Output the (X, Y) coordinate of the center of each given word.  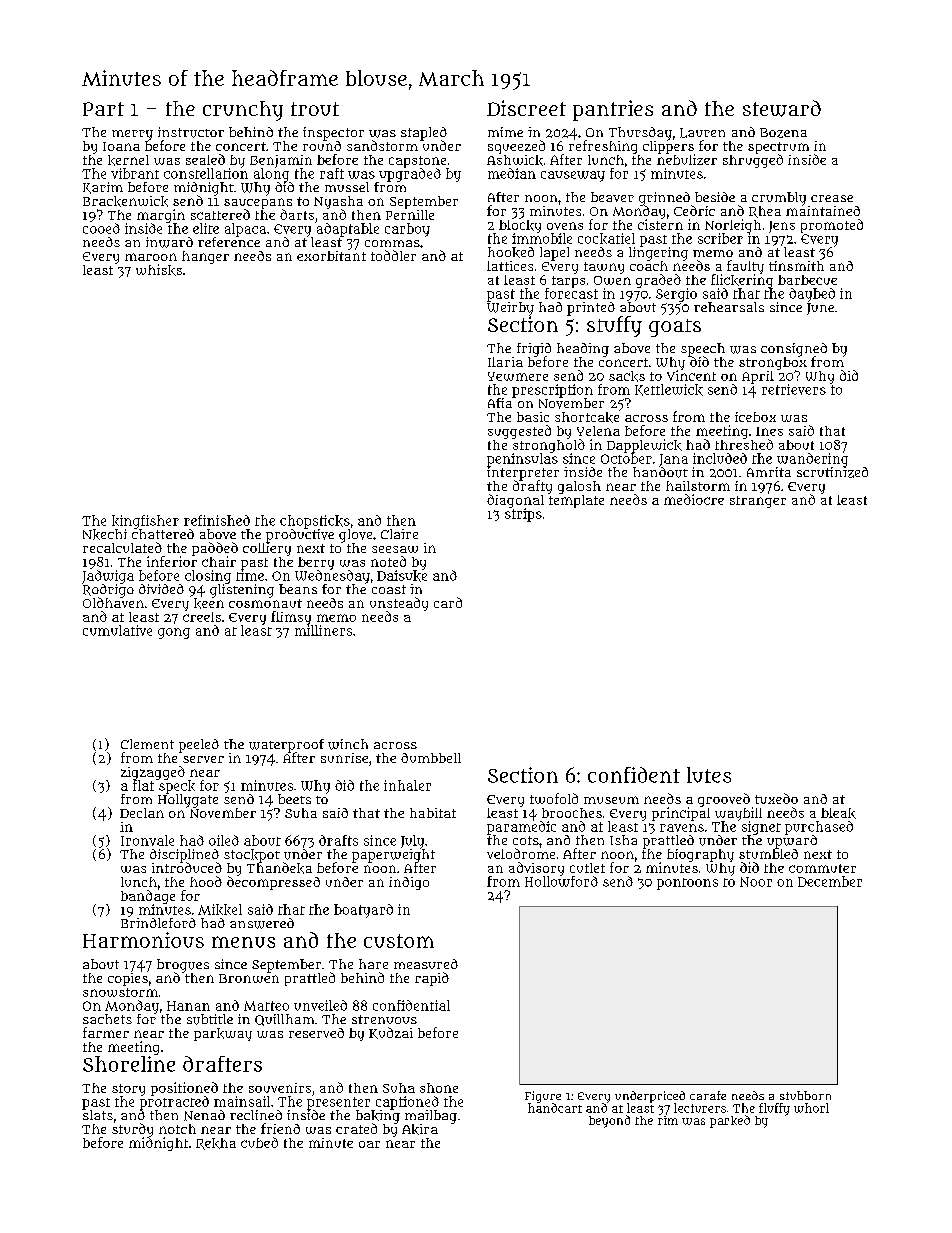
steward (782, 108)
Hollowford (561, 881)
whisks (159, 270)
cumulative (117, 630)
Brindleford (158, 923)
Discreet (526, 108)
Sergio (676, 295)
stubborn (805, 1095)
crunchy (243, 111)
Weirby (510, 309)
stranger (758, 502)
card (448, 602)
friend (280, 1128)
